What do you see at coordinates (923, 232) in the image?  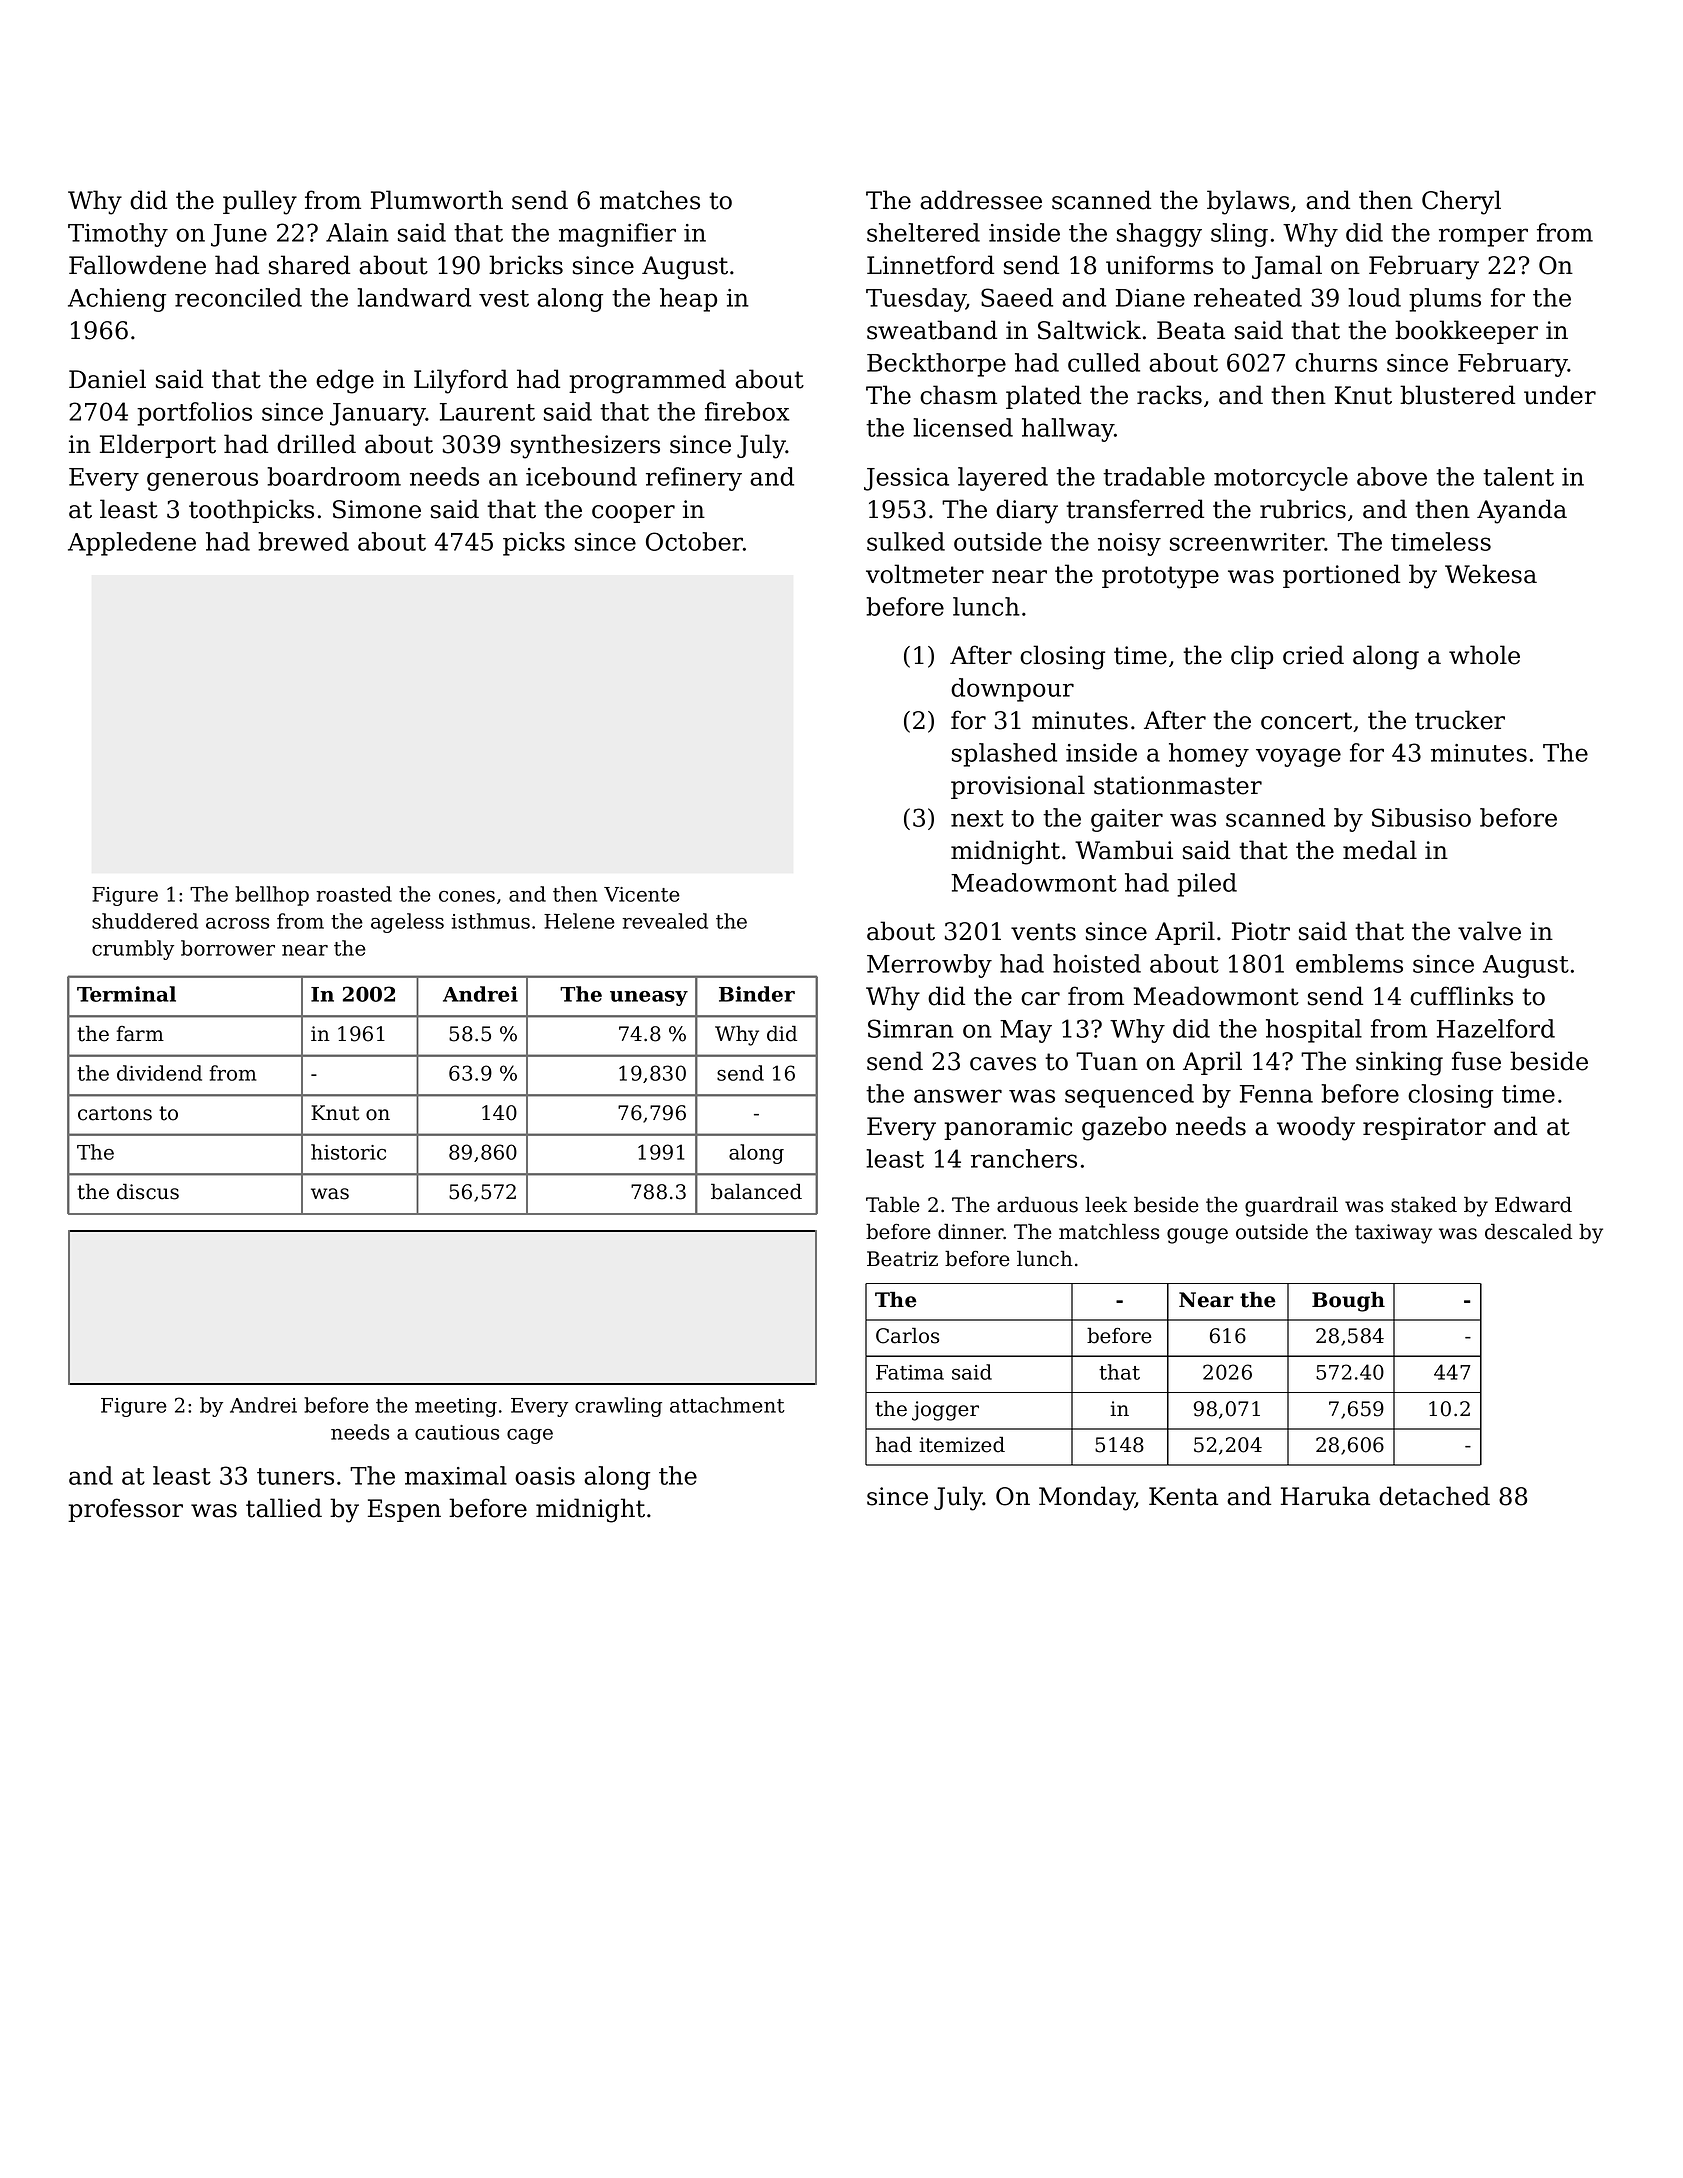 I see `sheltered` at bounding box center [923, 232].
